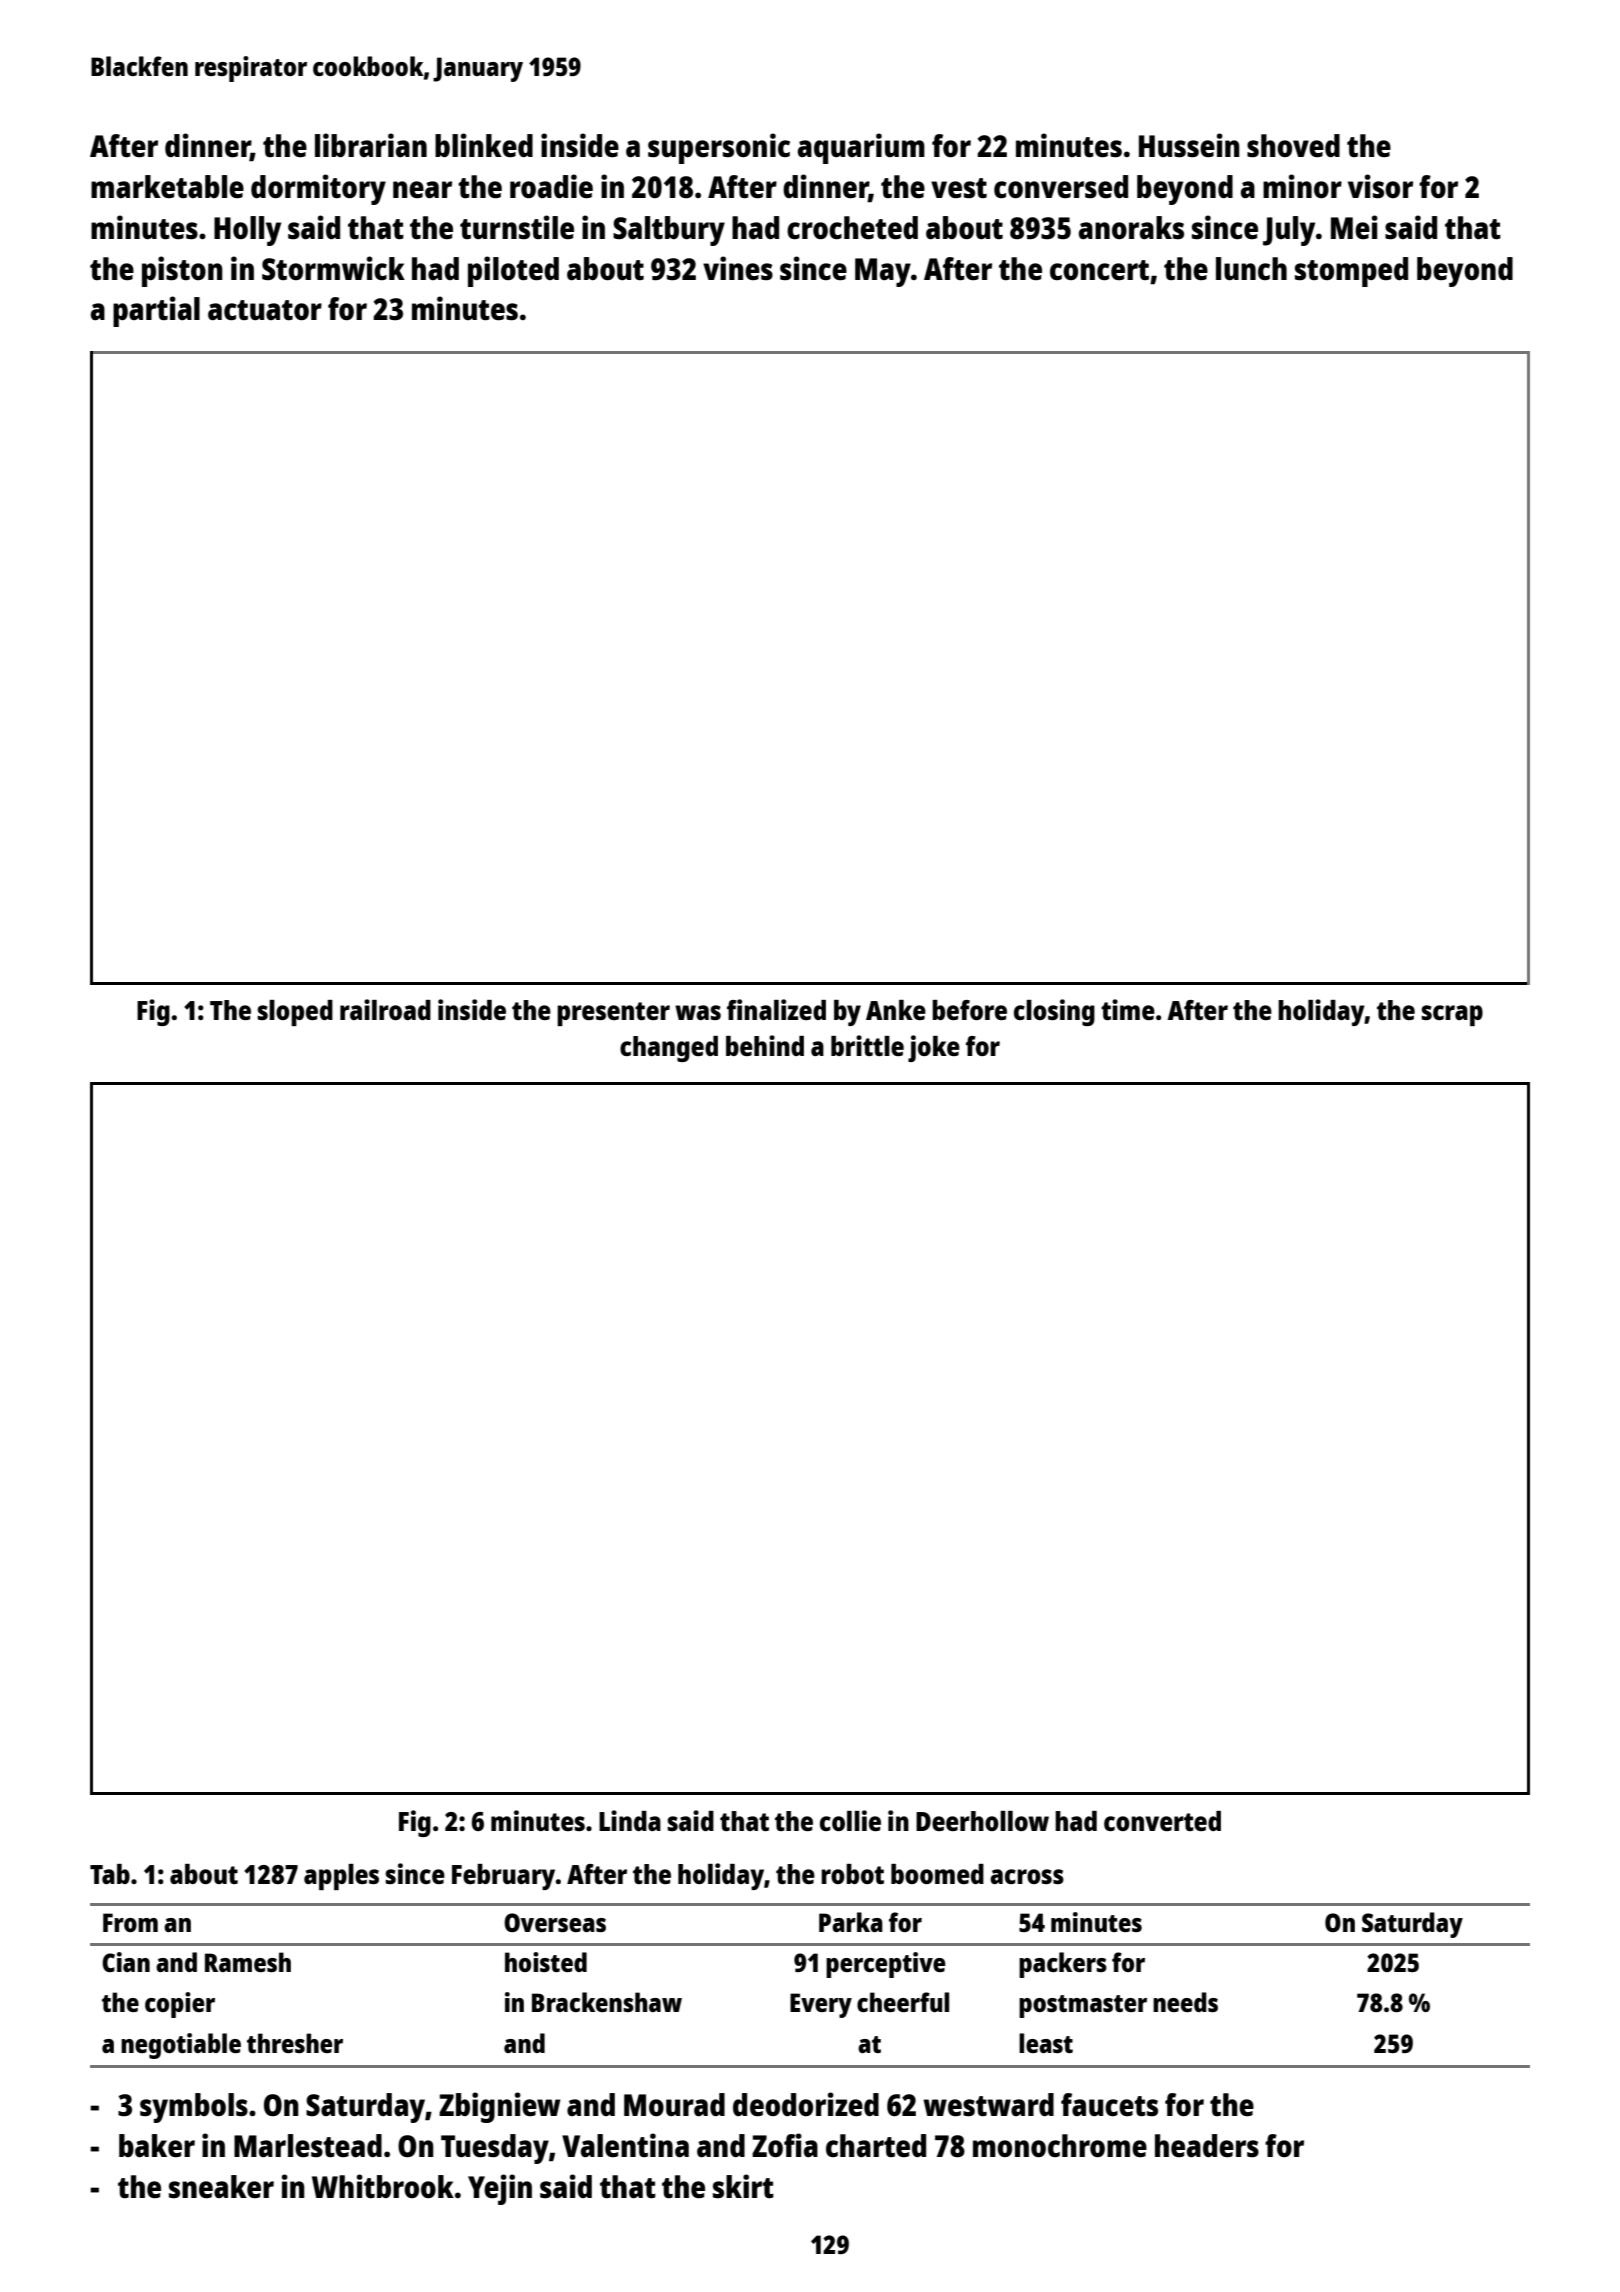 This screenshot has height=2292, width=1620. I want to click on Linda, so click(630, 1820).
